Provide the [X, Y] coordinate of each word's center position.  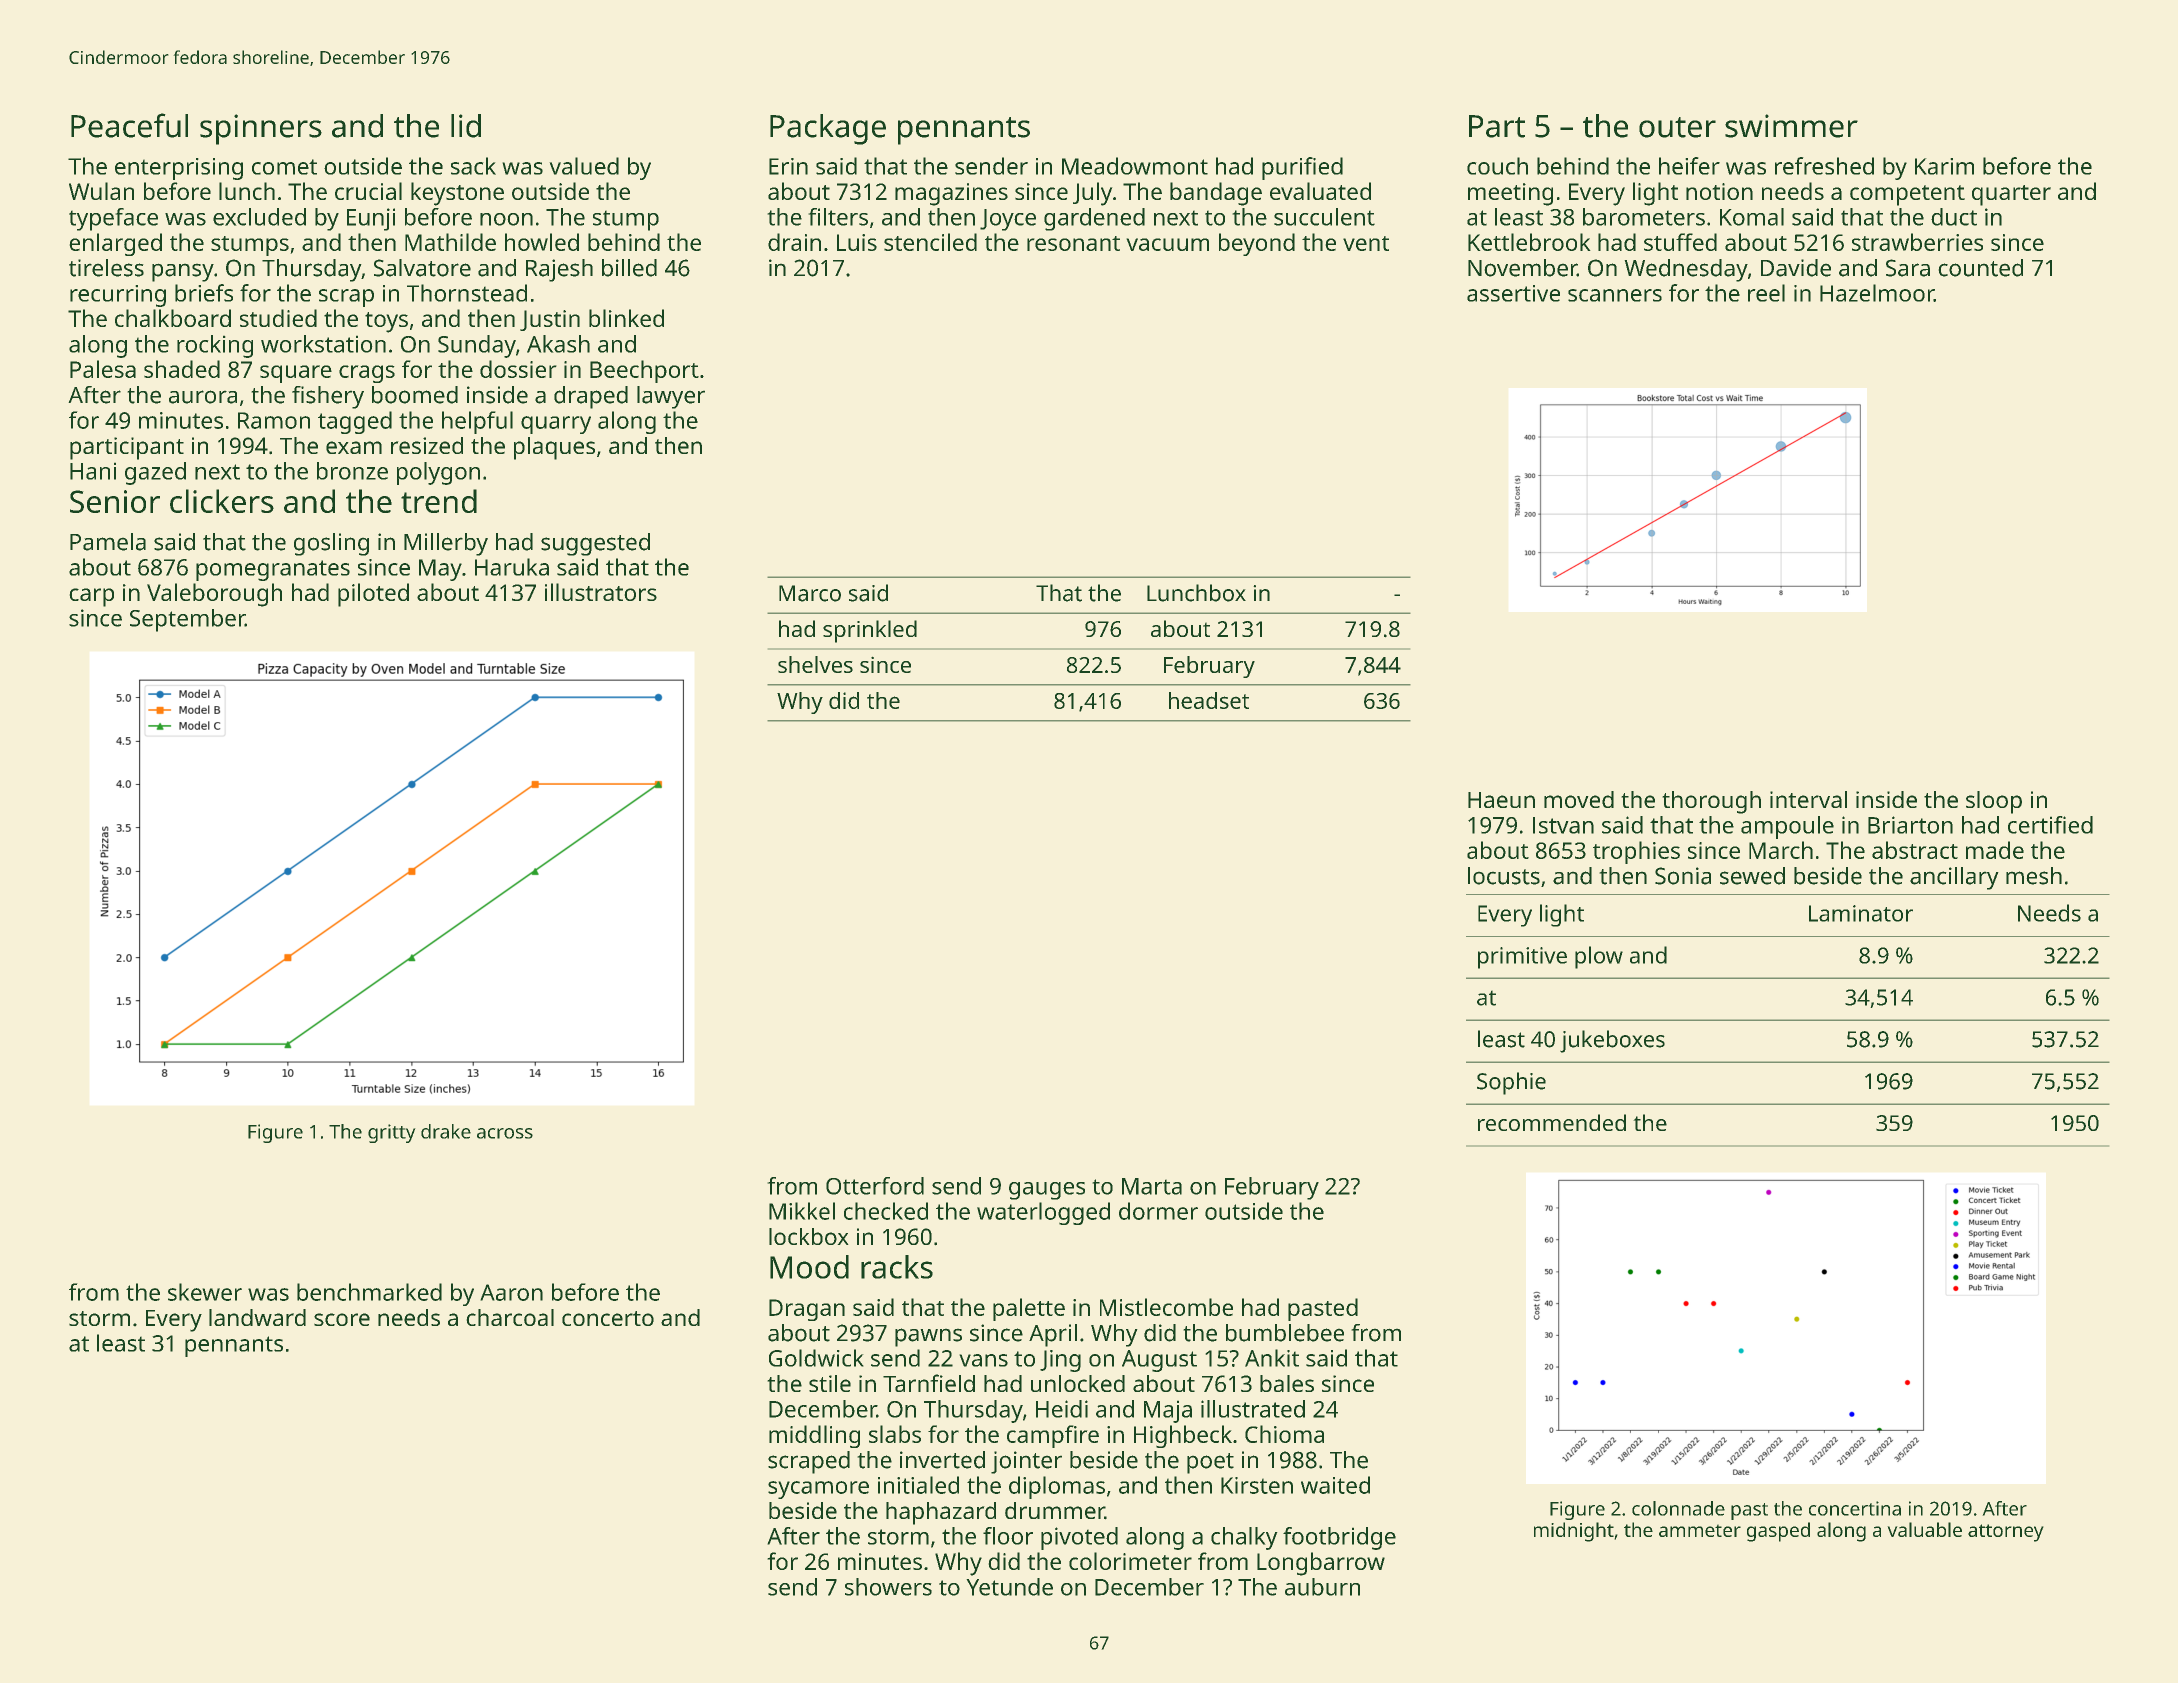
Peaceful [129, 125]
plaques [554, 448]
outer [1677, 127]
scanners [1615, 295]
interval [1808, 799]
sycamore [818, 1490]
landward [257, 1317]
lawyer [671, 397]
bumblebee [1285, 1333]
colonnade [1678, 1508]
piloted [373, 595]
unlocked [1078, 1383]
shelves [815, 664]
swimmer [1791, 126]
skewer [205, 1292]
